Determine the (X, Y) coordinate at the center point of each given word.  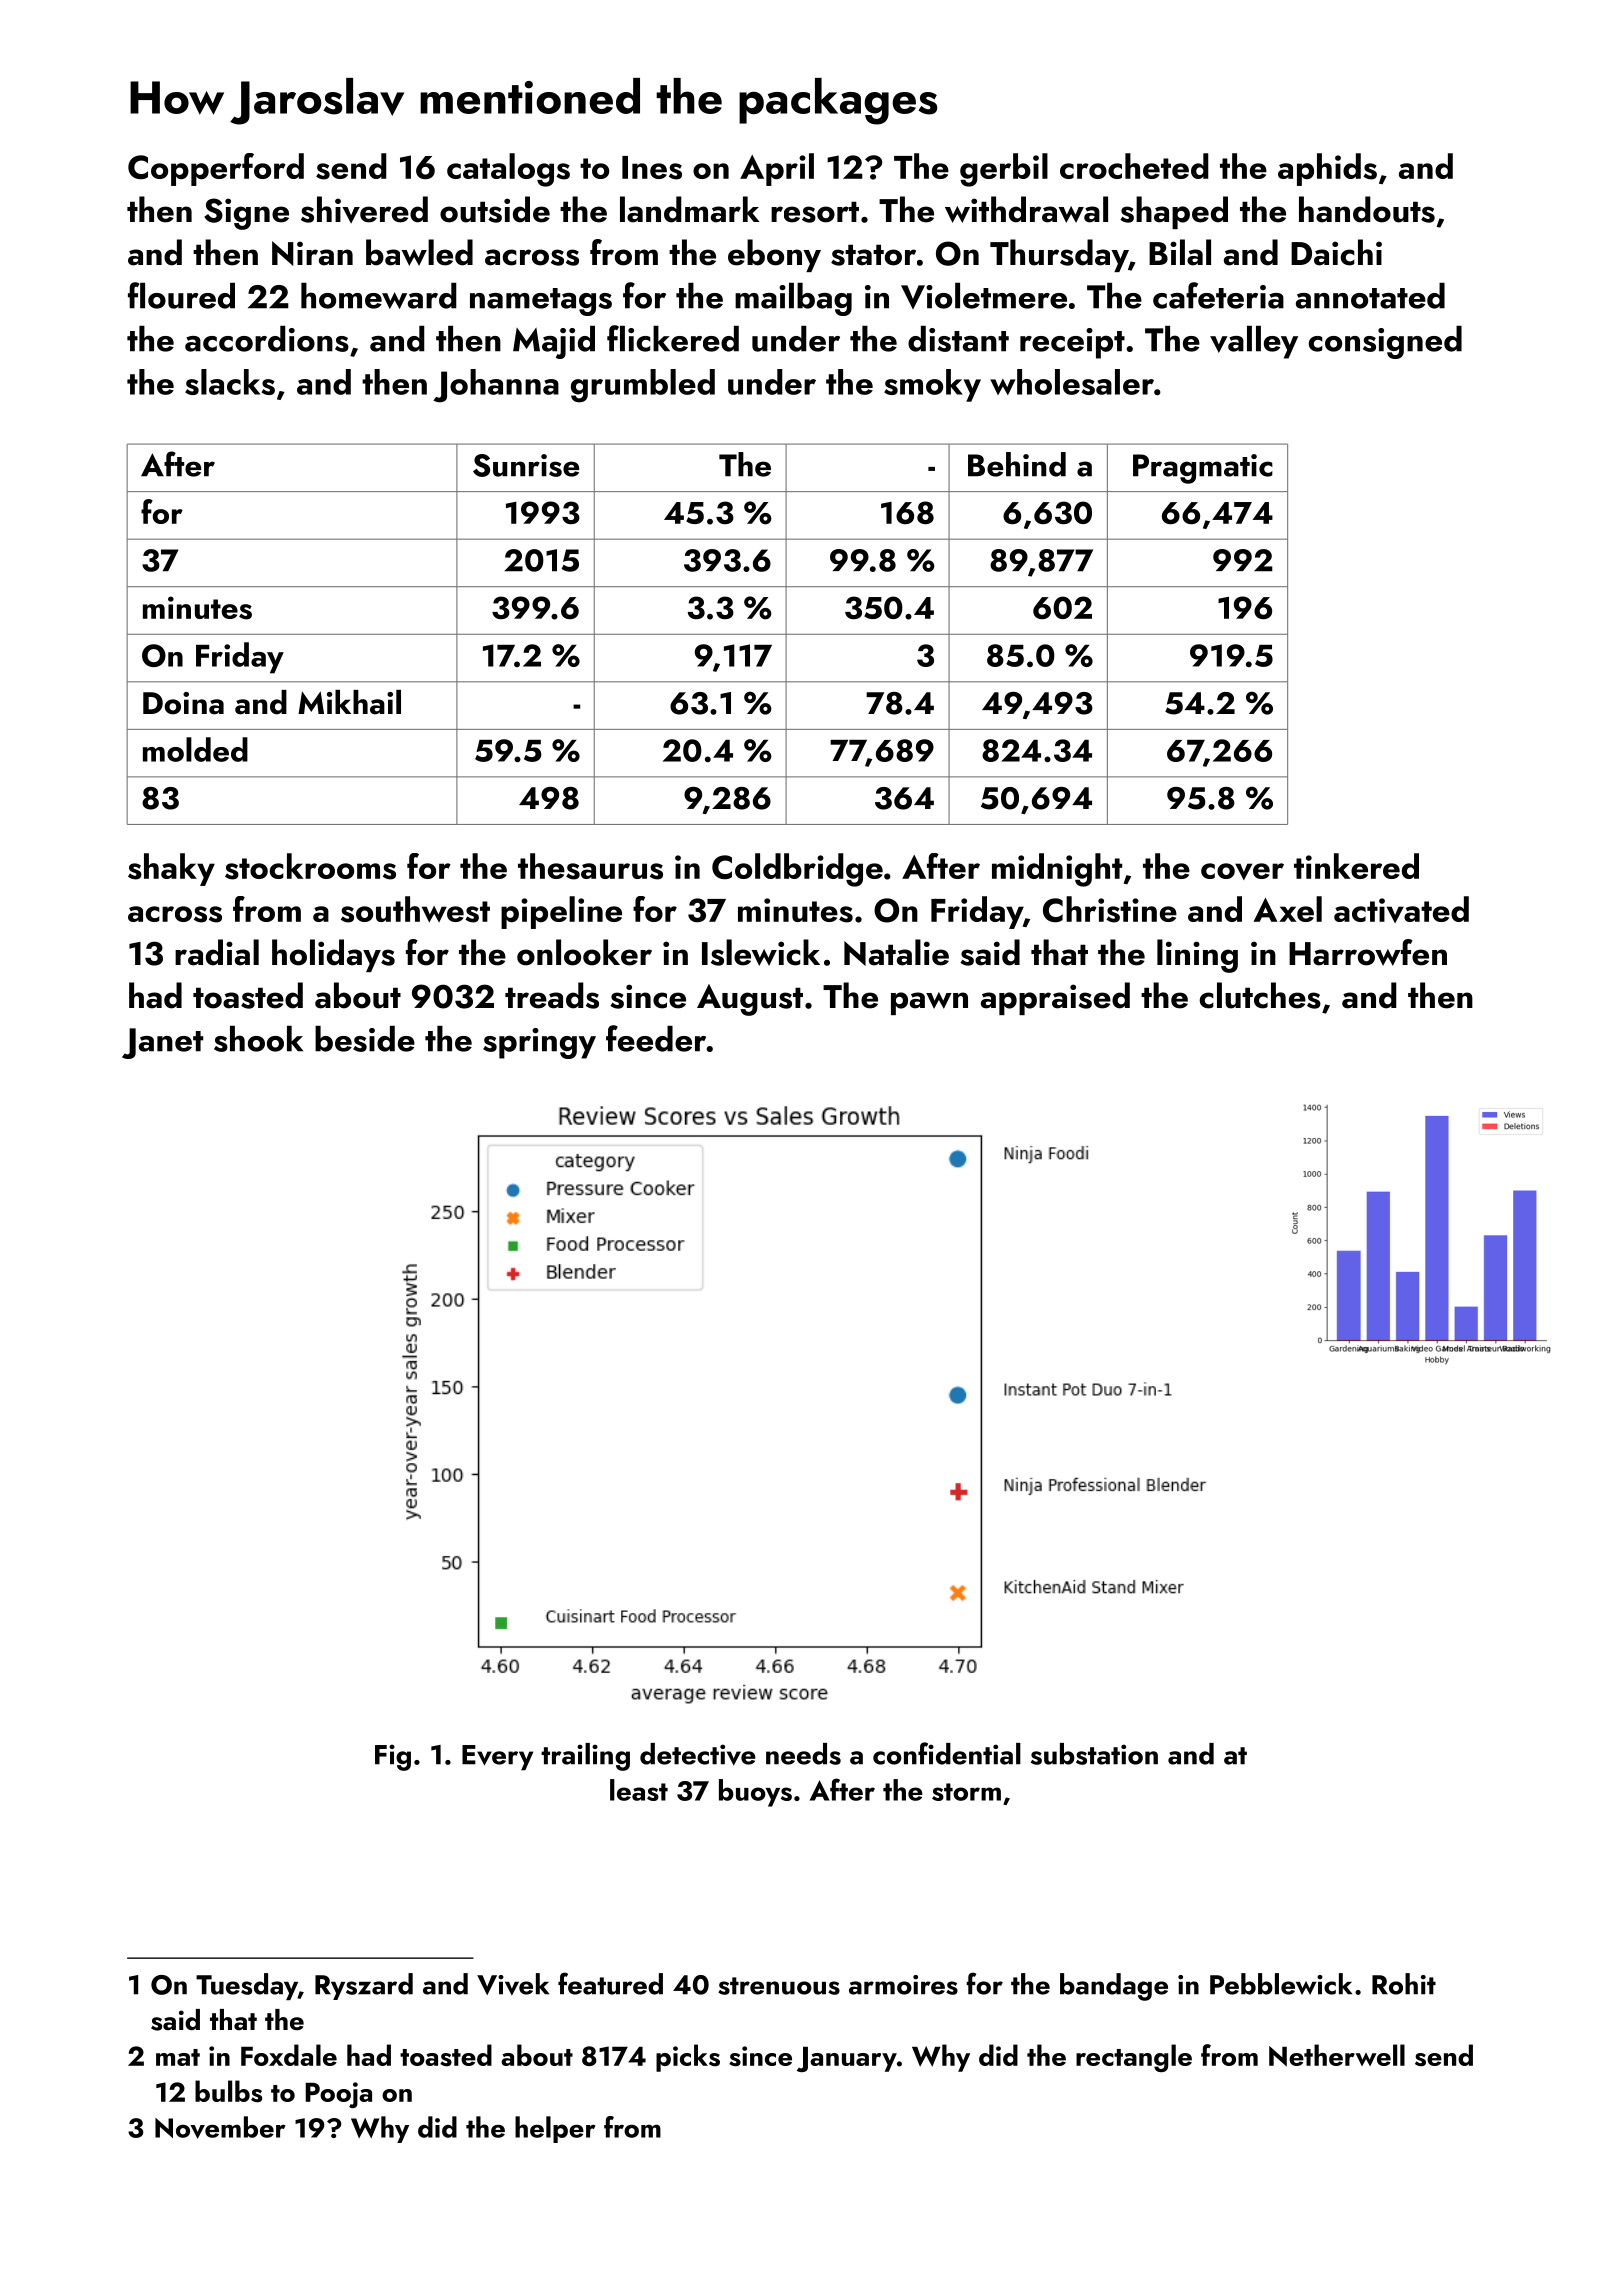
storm (966, 1792)
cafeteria (1218, 295)
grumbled (643, 386)
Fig (393, 1757)
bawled (419, 252)
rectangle (1134, 2058)
